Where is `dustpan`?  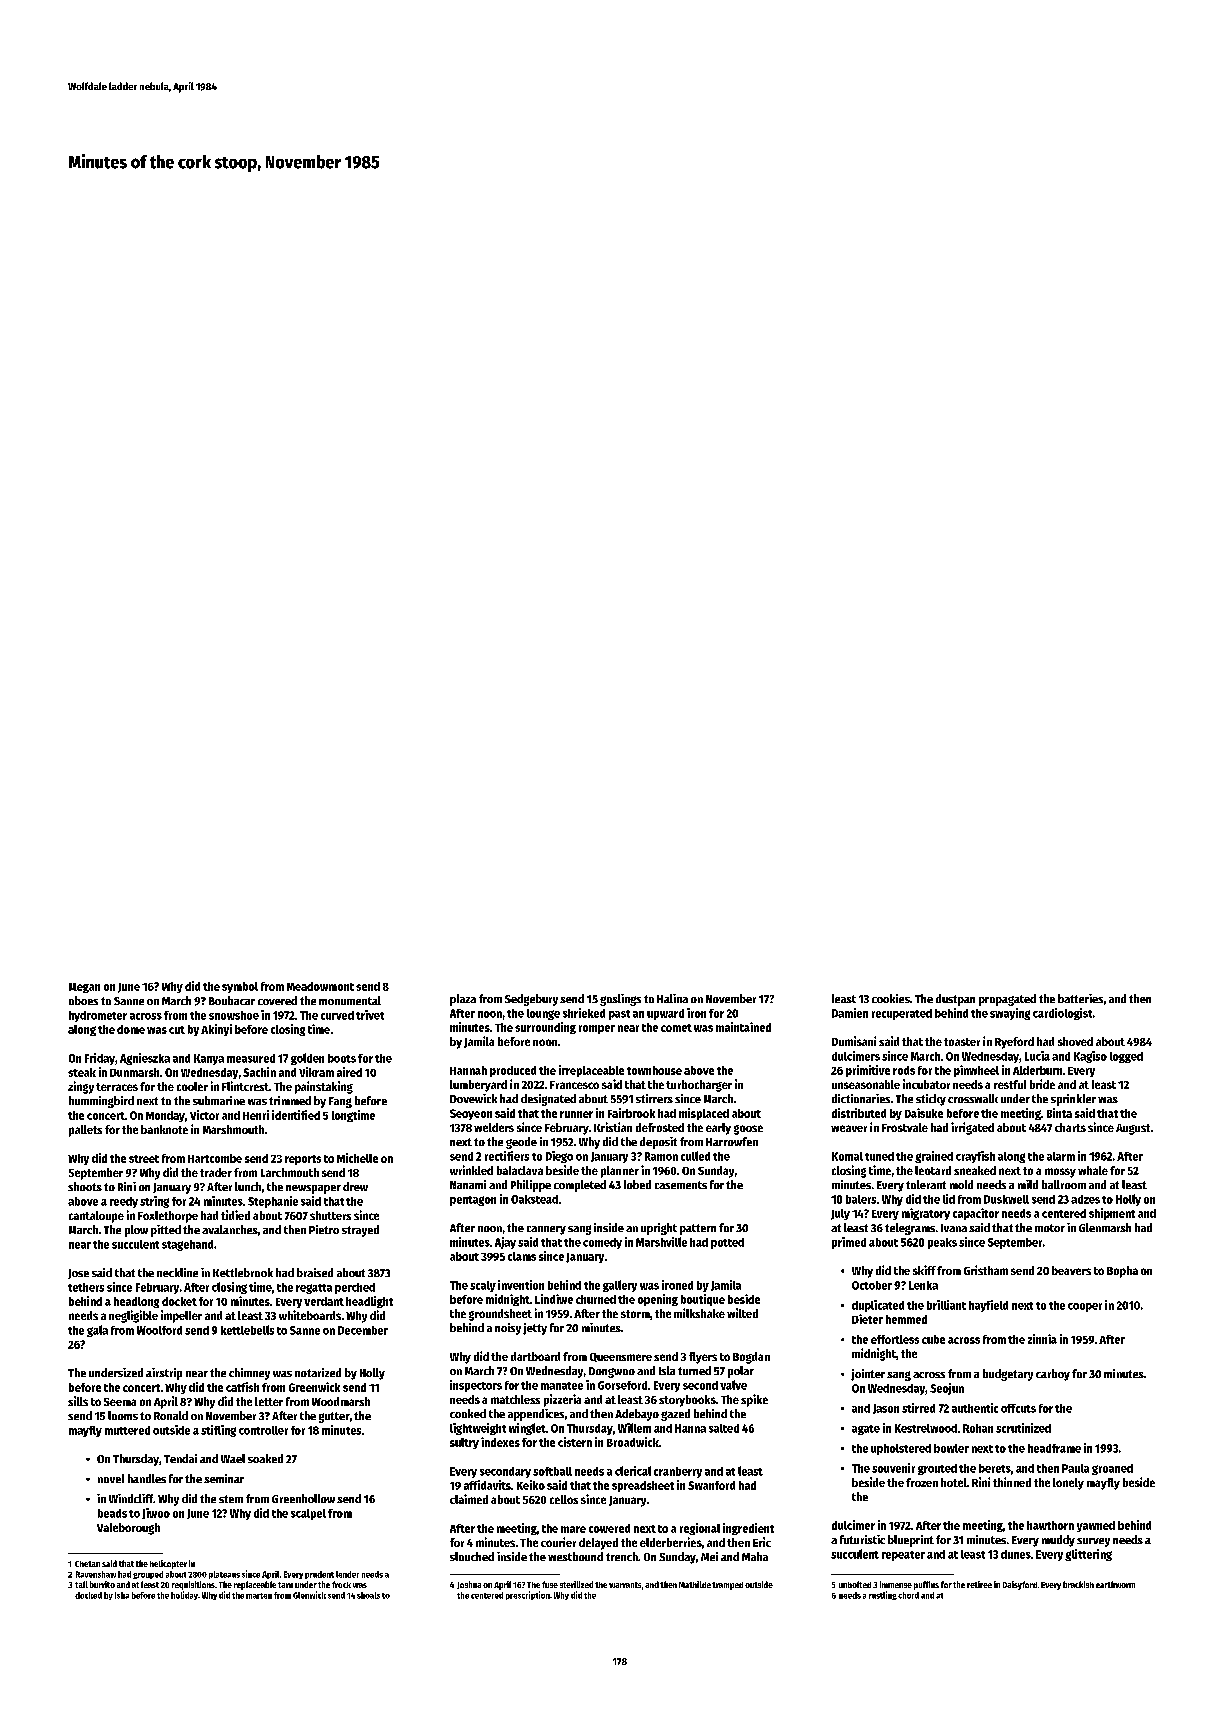 dustpan is located at coordinates (955, 1000).
